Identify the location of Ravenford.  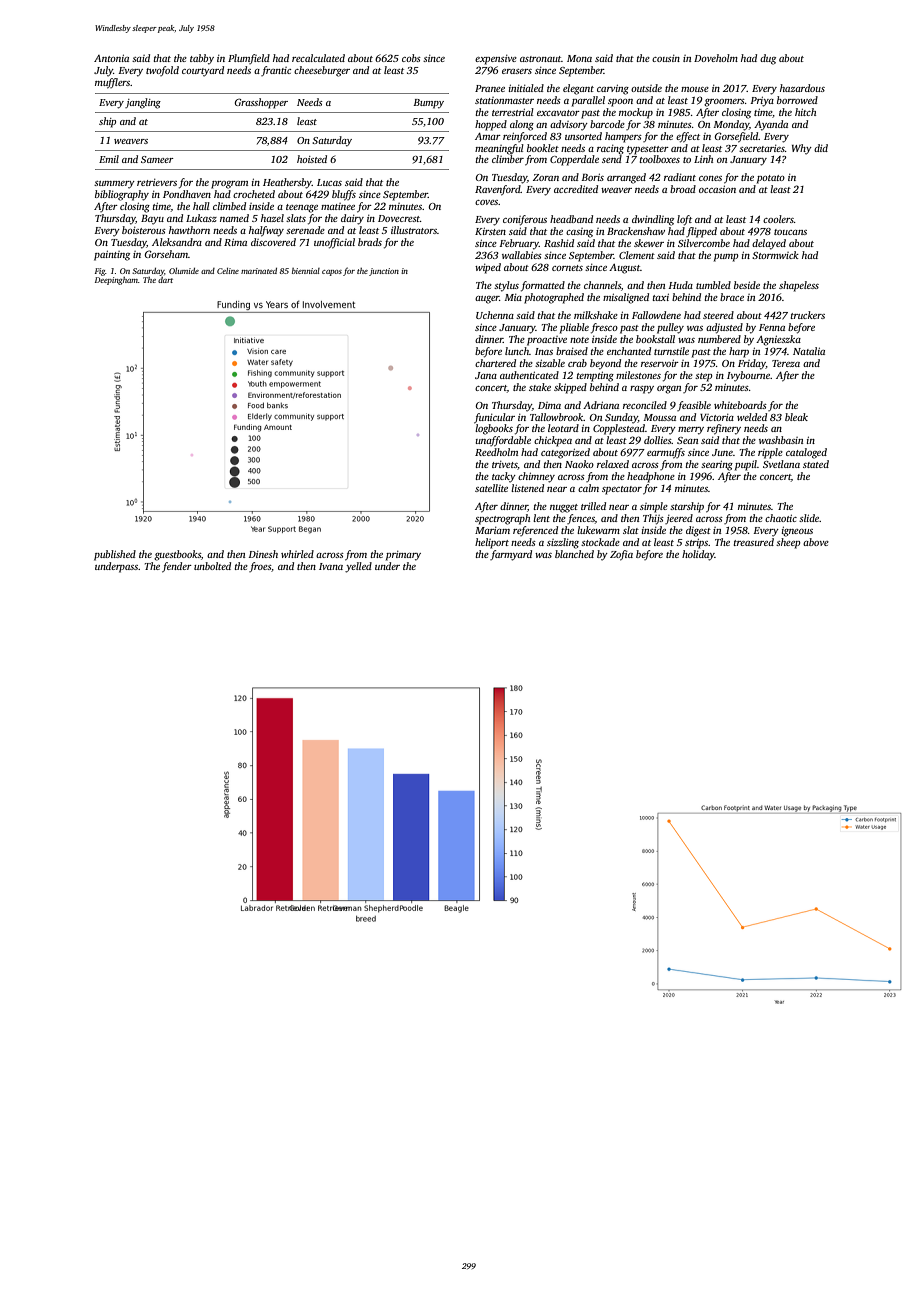
(498, 190).
